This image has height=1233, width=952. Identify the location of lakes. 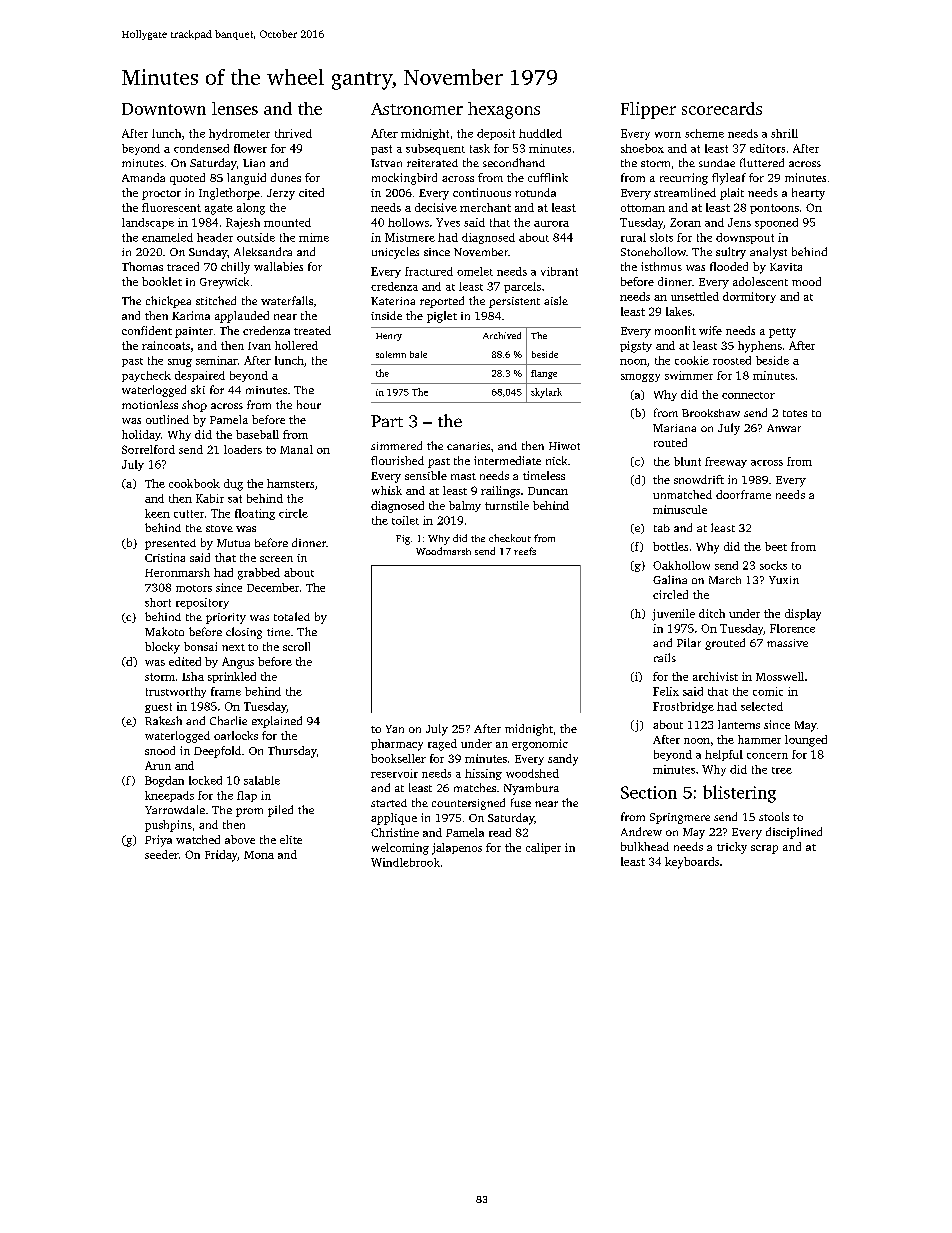
(679, 311).
